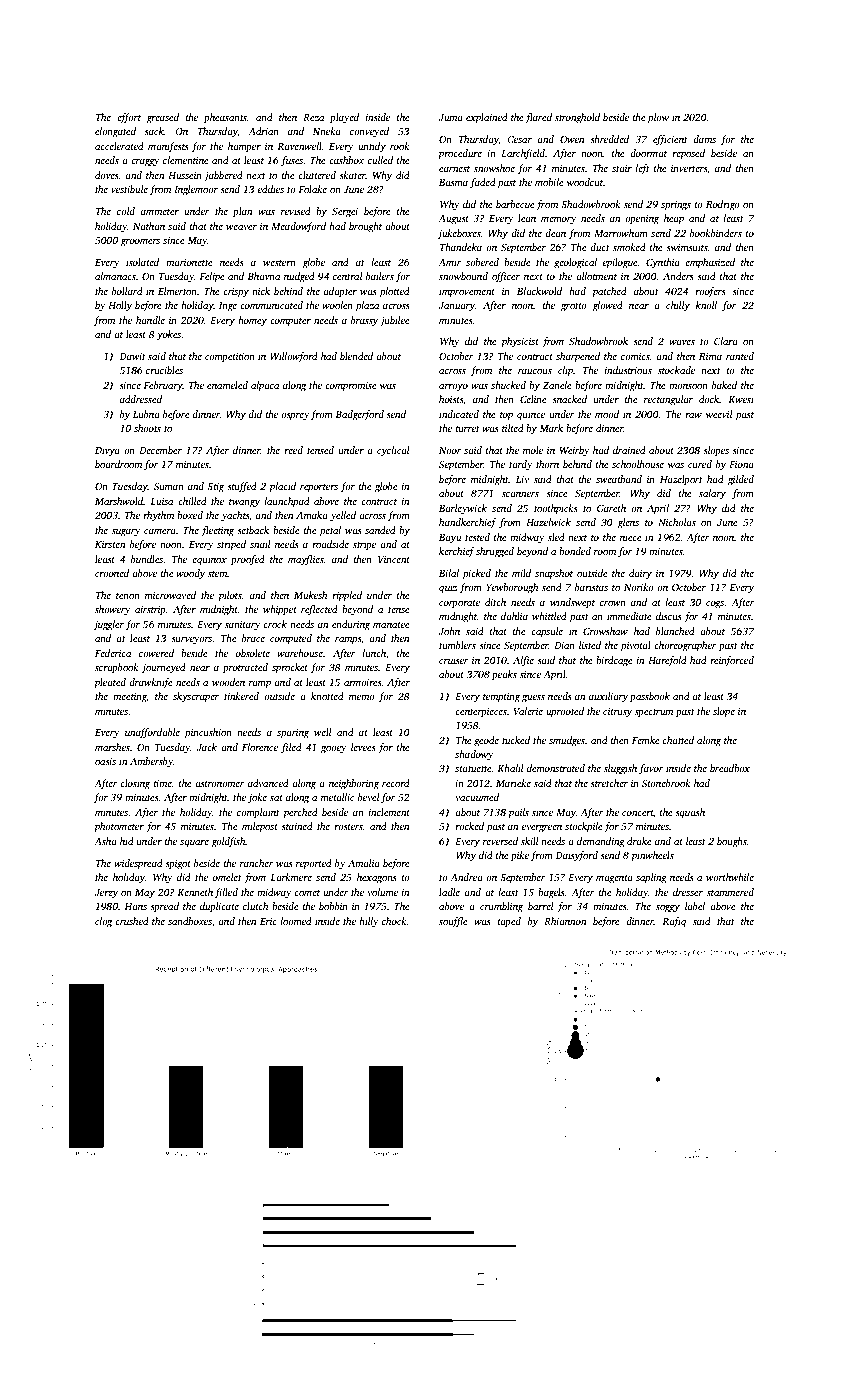 This page has height=1400, width=849. Describe the element at coordinates (394, 921) in the page. I see `chock` at that location.
